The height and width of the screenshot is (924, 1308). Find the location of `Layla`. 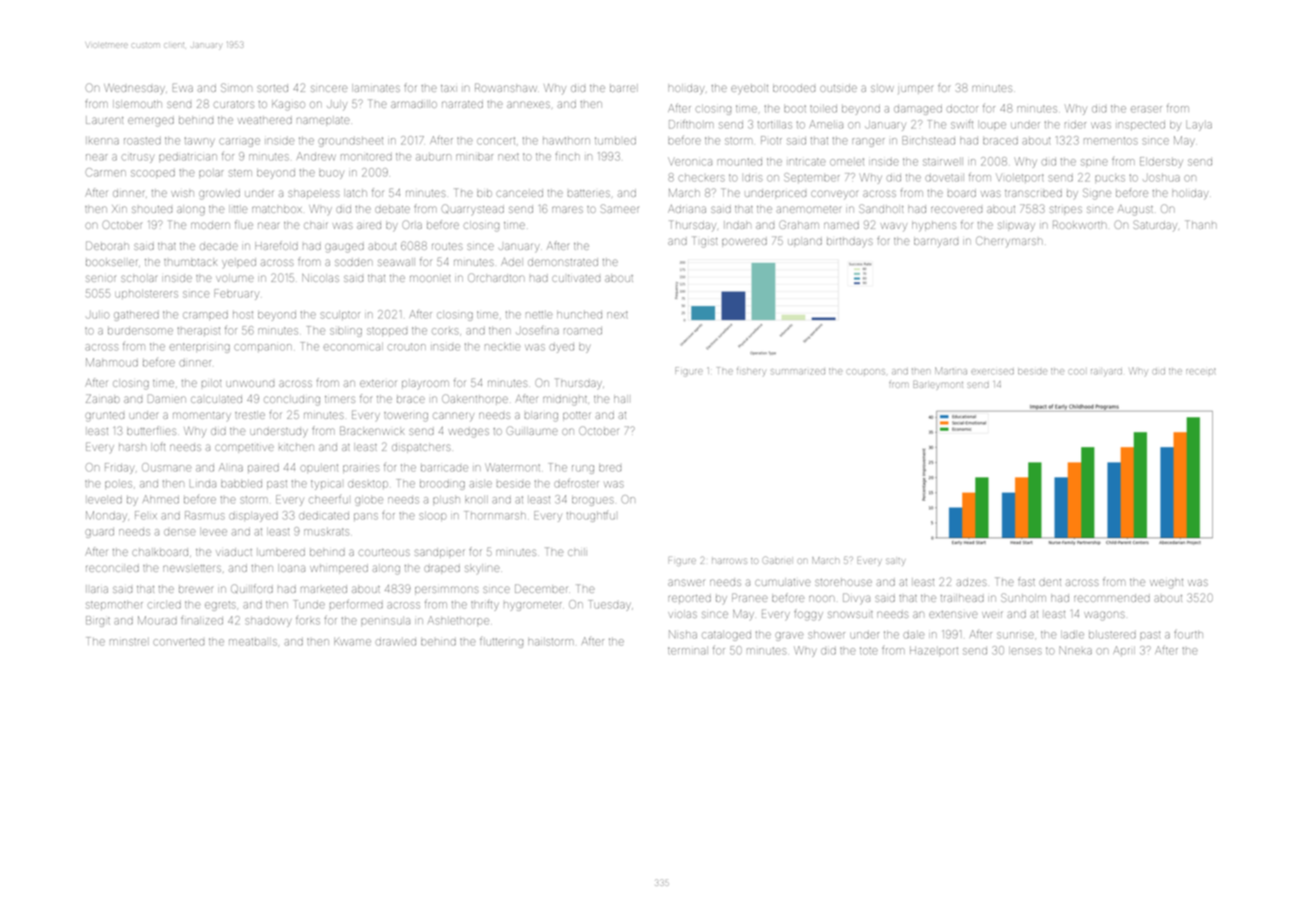

Layla is located at coordinates (1199, 126).
